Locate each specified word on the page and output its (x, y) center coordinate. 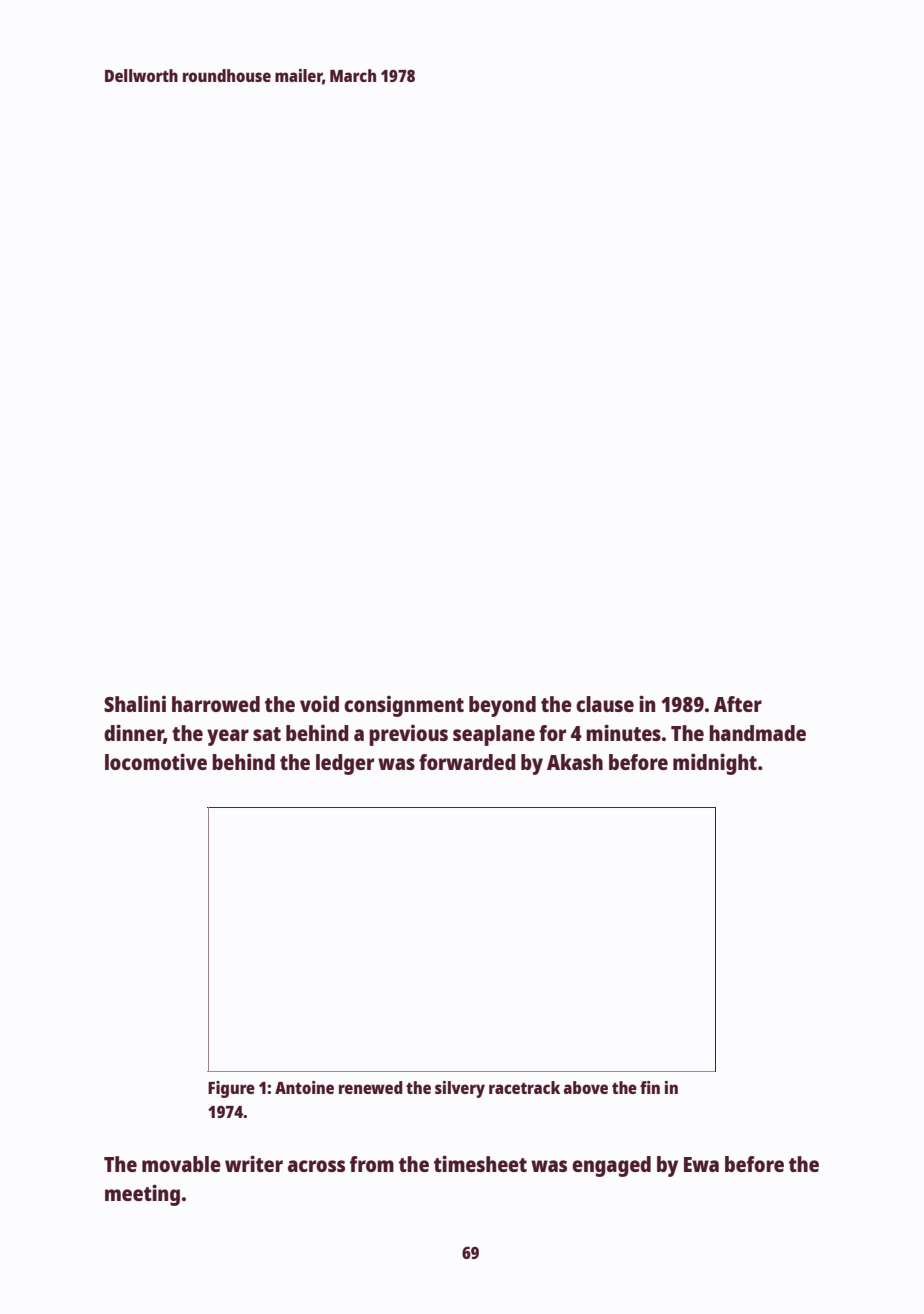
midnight (715, 764)
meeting (142, 1195)
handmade (757, 733)
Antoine (304, 1087)
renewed (371, 1087)
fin (650, 1087)
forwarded (467, 762)
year (228, 737)
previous (408, 735)
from (372, 1164)
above (585, 1087)
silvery (460, 1089)
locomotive (156, 761)
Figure (231, 1089)
